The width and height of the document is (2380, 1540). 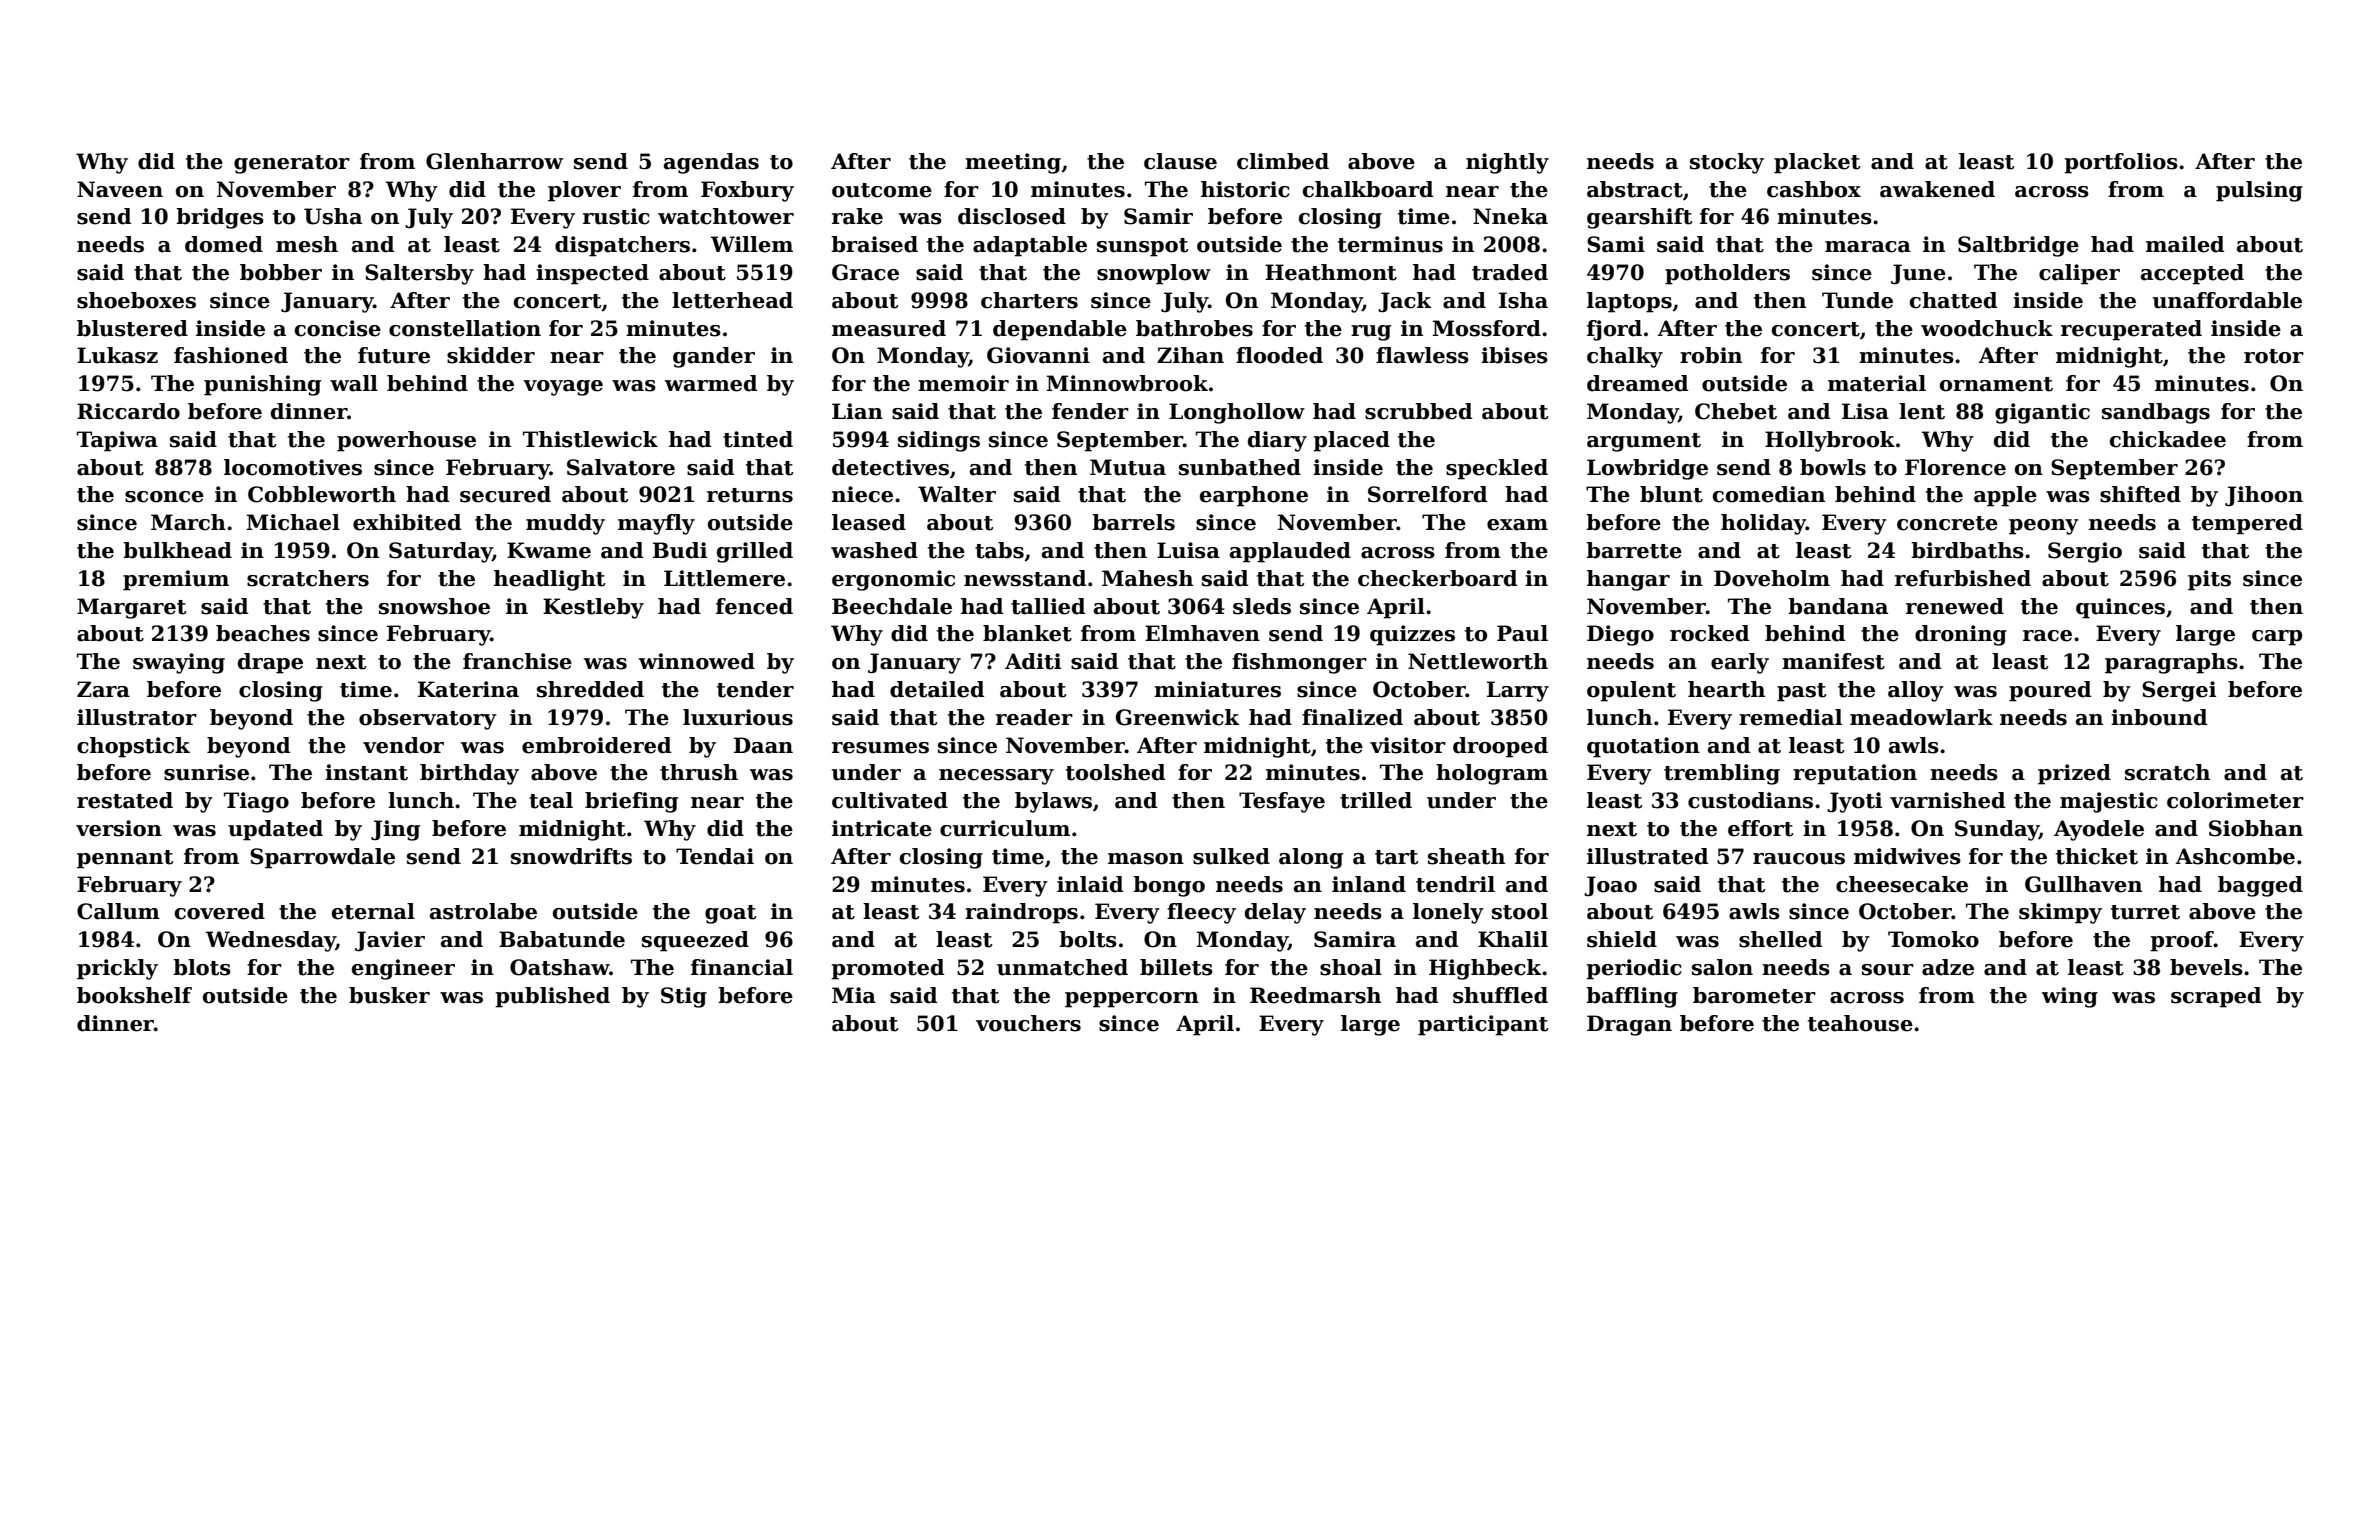 What do you see at coordinates (1507, 163) in the document?
I see `nightly` at bounding box center [1507, 163].
